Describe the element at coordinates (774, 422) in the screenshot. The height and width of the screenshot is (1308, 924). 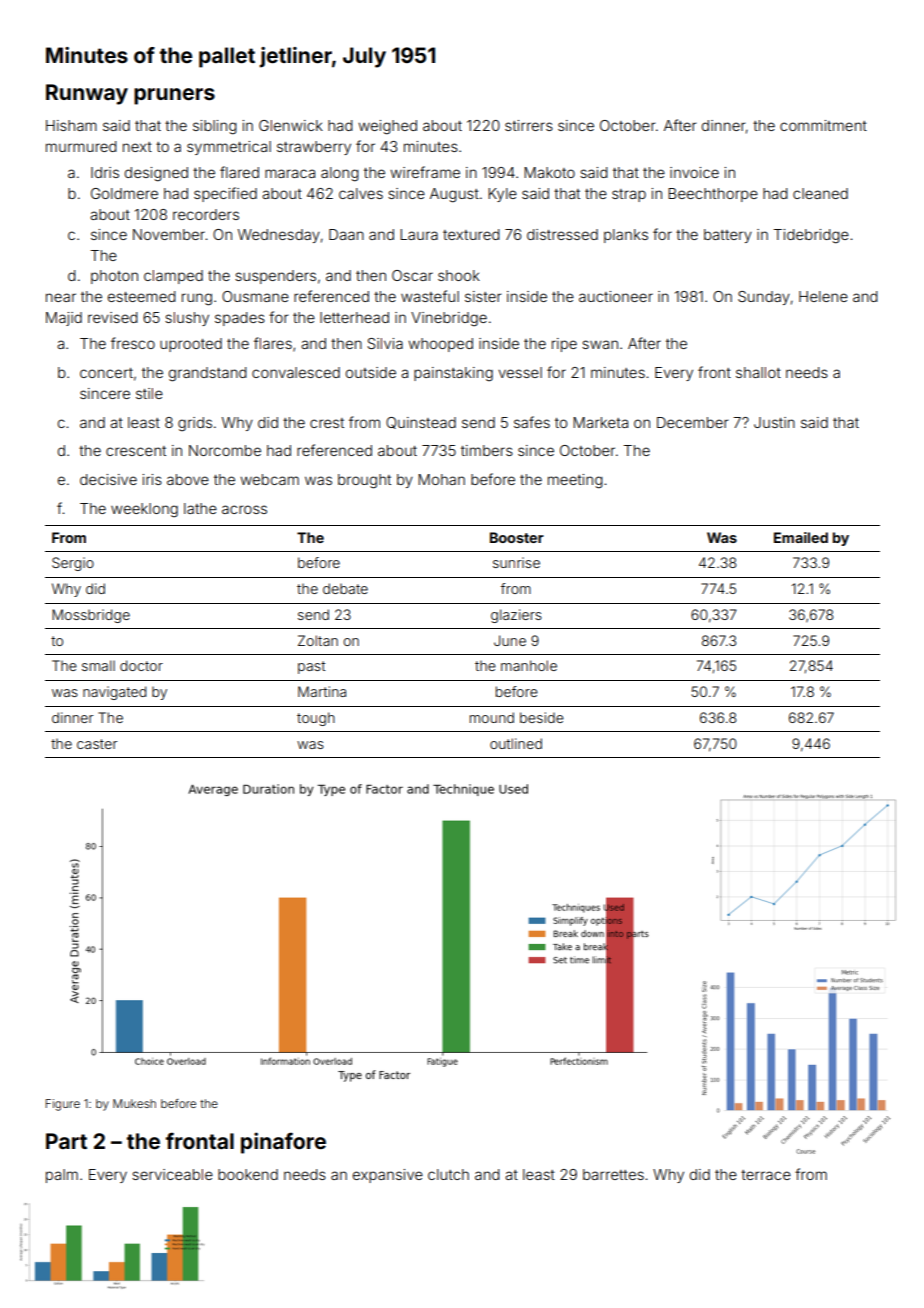
I see `Justin` at that location.
